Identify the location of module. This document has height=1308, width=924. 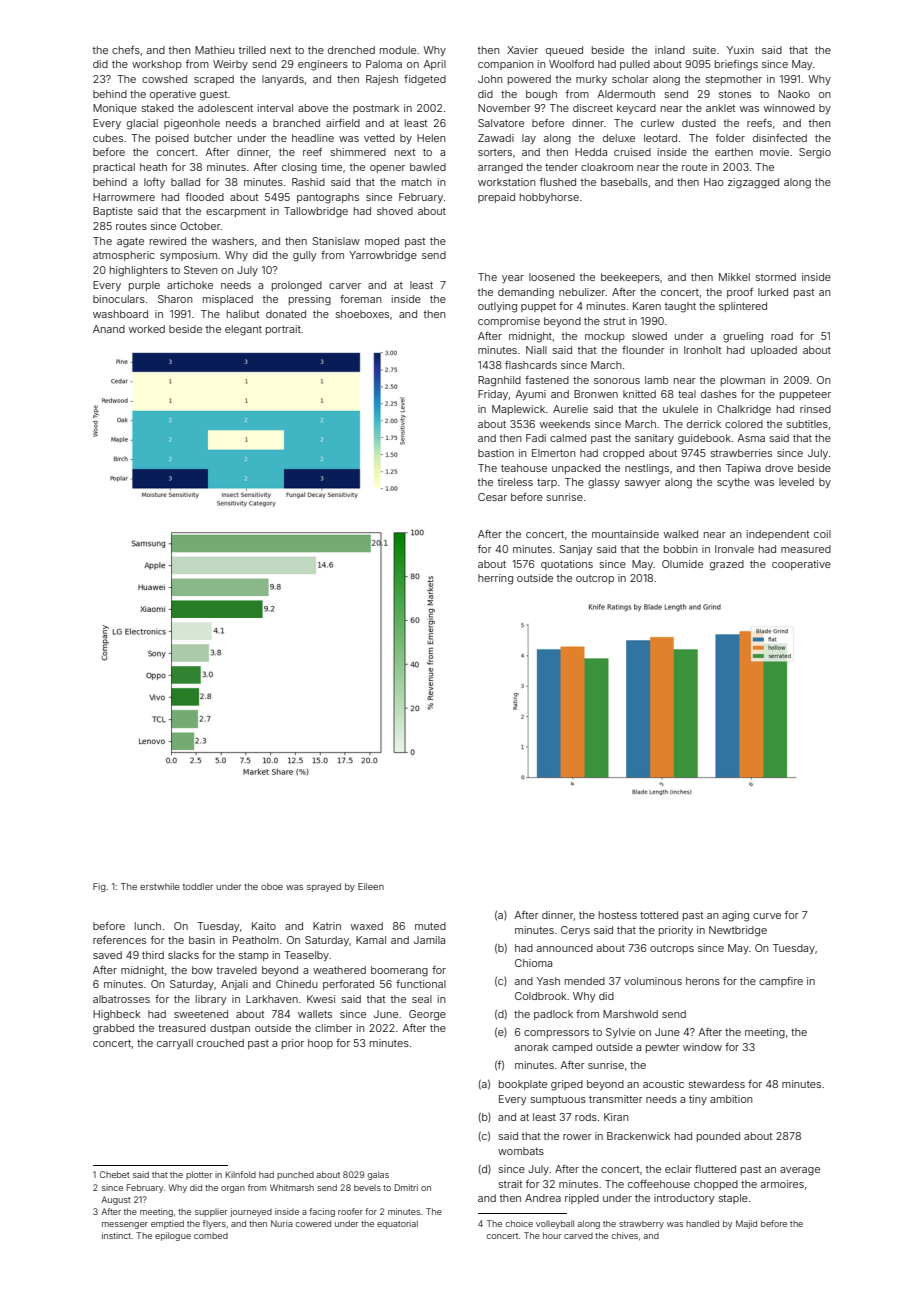
(398, 50).
